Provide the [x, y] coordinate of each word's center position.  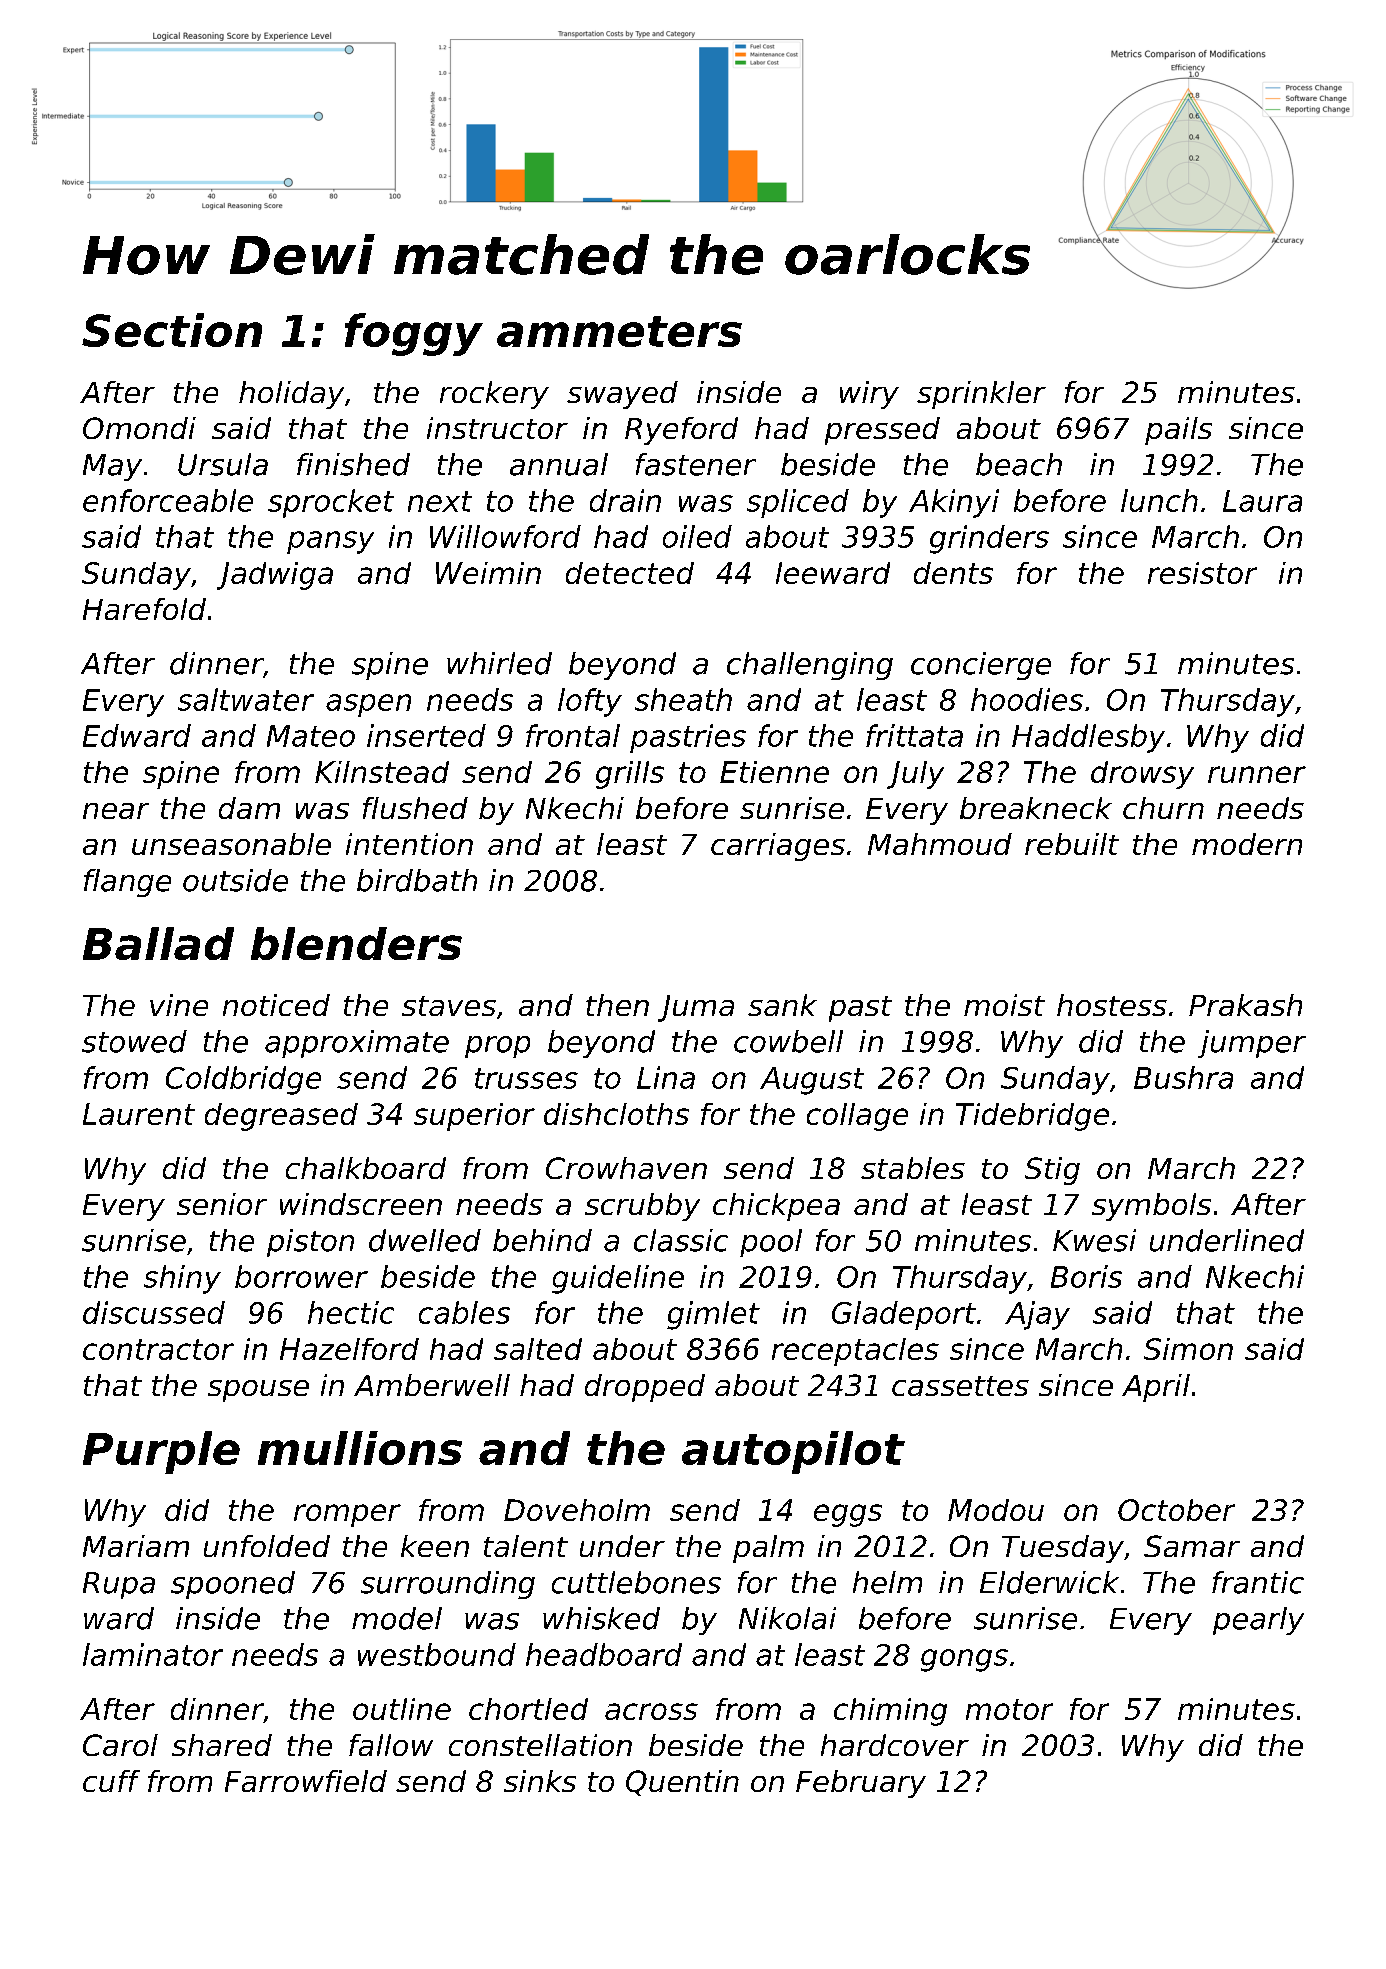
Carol [120, 1745]
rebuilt [1072, 844]
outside [235, 880]
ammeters [619, 331]
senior [222, 1204]
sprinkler [981, 395]
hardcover [895, 1745]
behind [542, 1240]
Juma [696, 1008]
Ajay [1037, 1315]
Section [172, 330]
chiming [890, 1712]
